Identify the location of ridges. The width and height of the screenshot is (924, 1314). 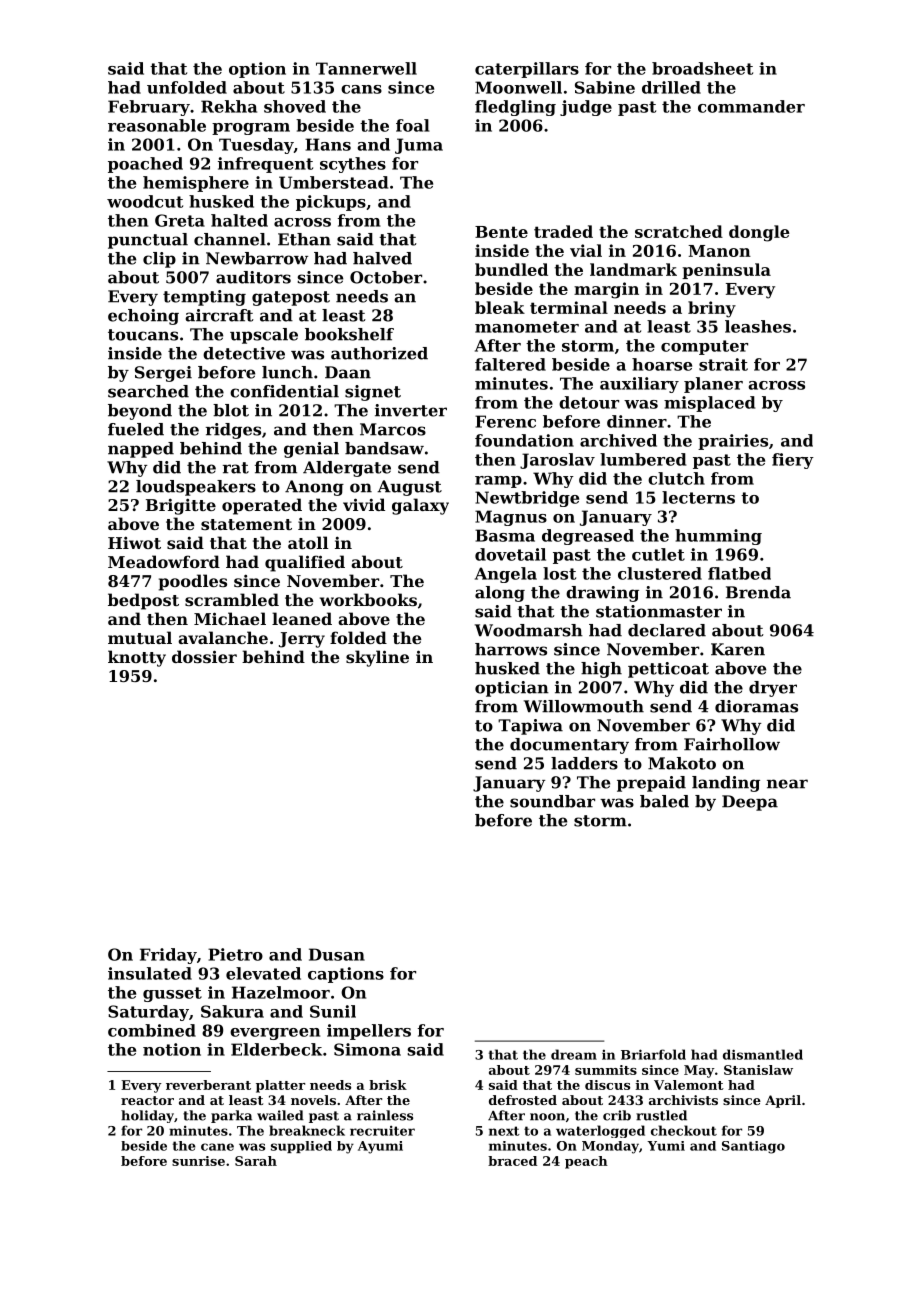
(233, 431).
